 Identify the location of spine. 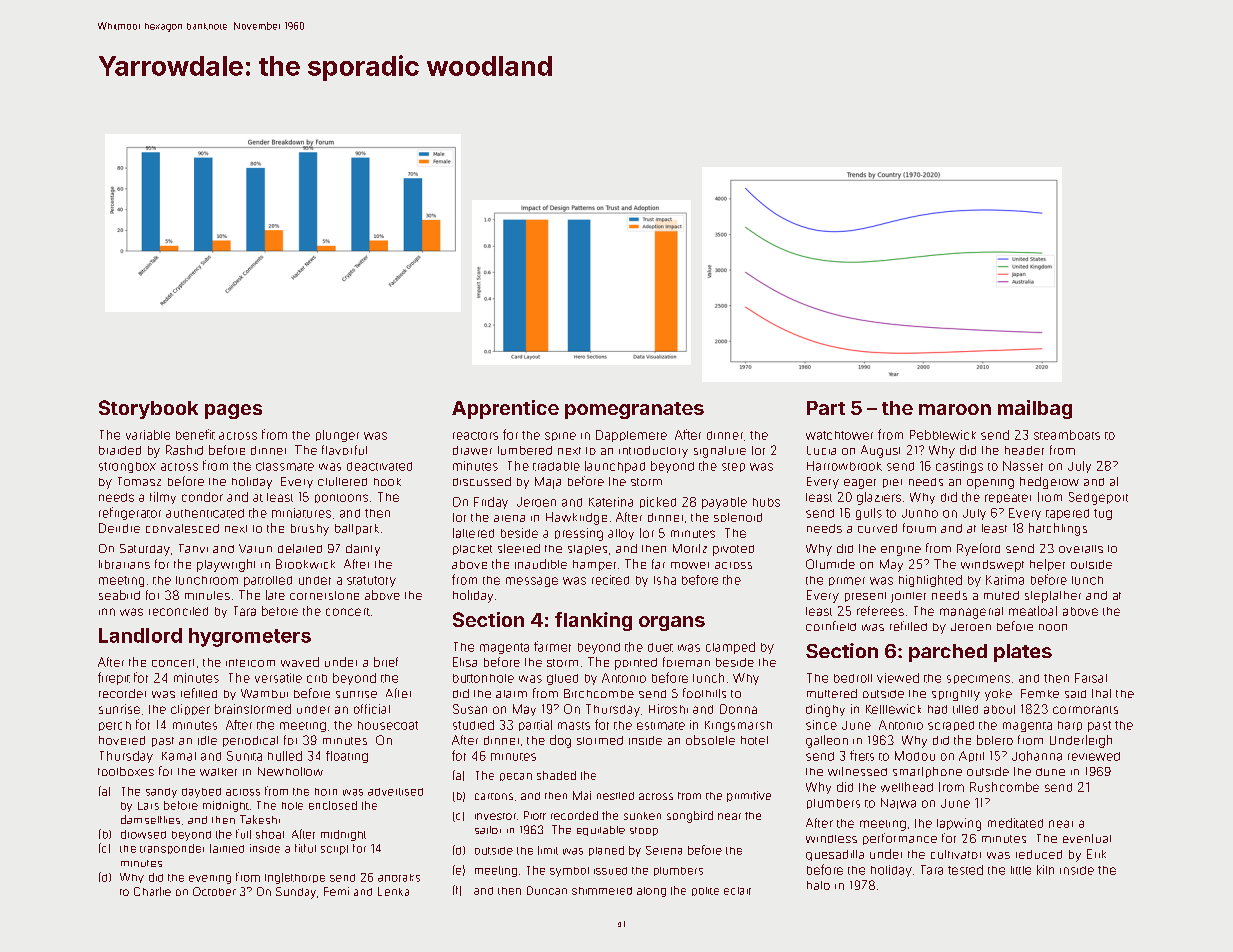
(560, 436).
